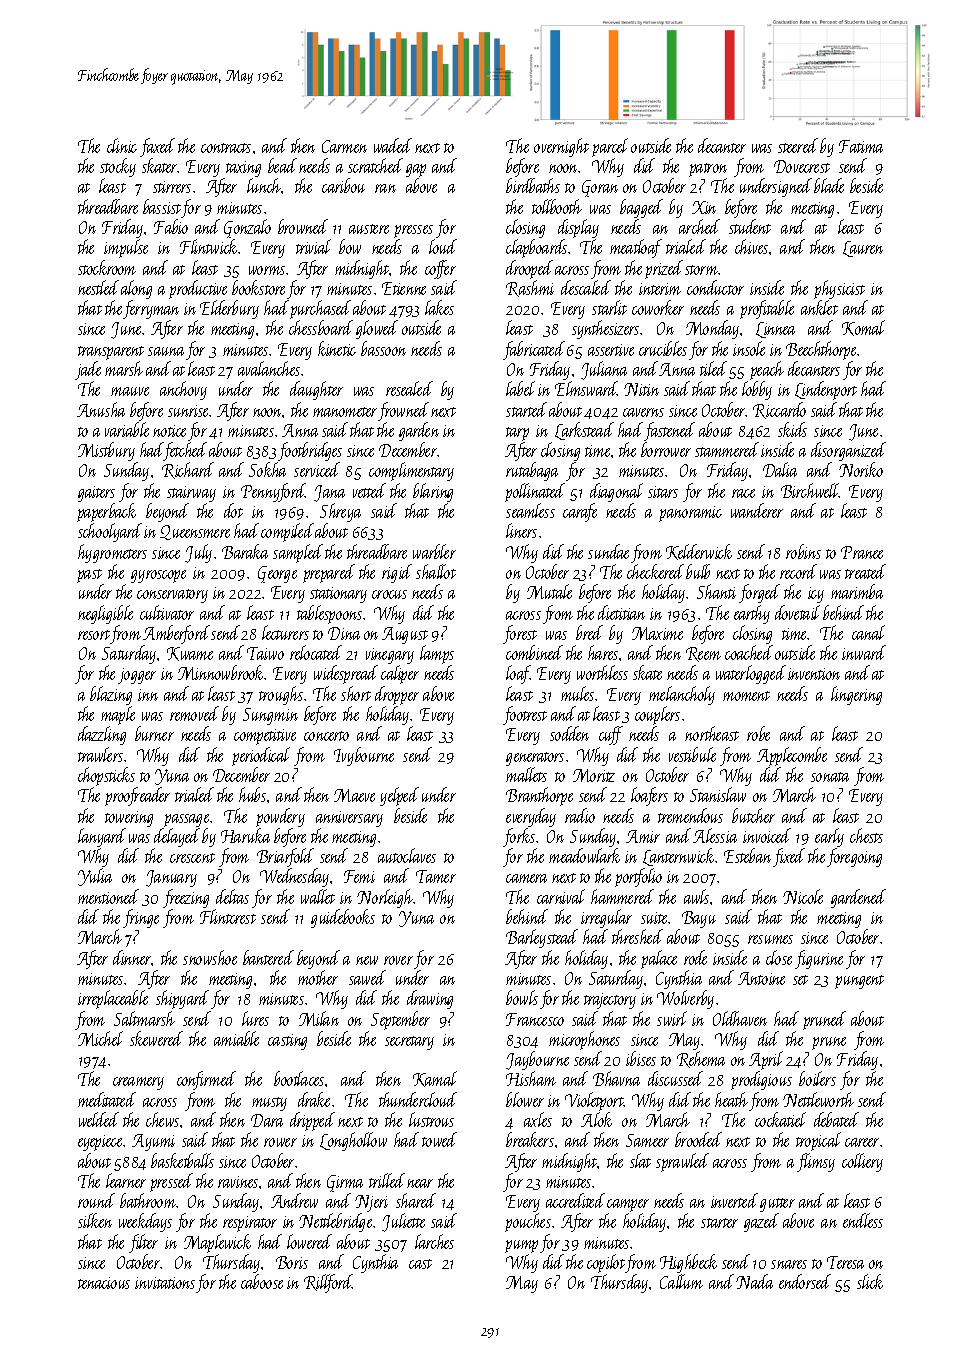  I want to click on crocus, so click(389, 594).
